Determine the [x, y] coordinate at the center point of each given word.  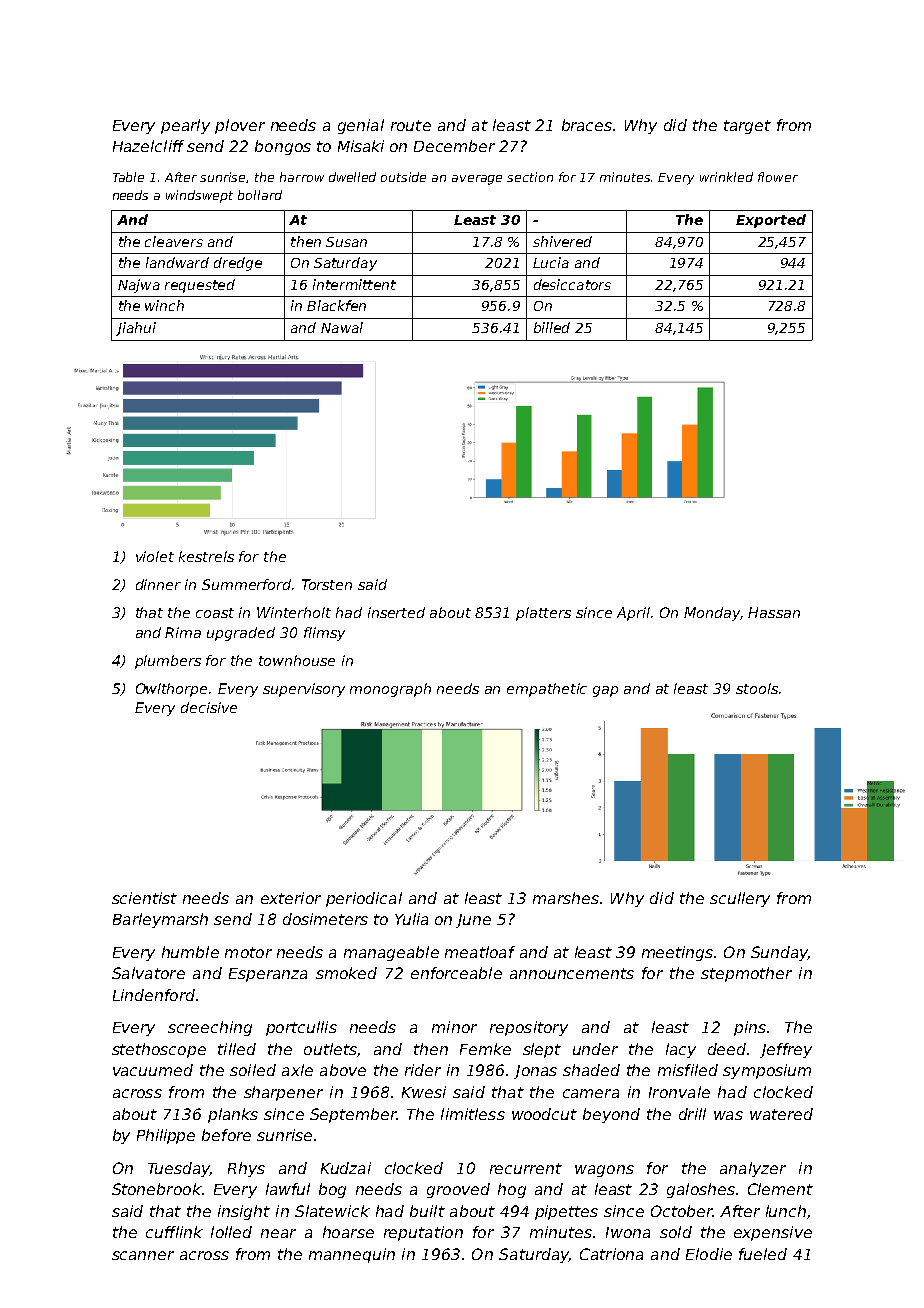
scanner [143, 1255]
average [477, 180]
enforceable [456, 973]
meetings [677, 953]
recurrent [526, 1168]
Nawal [342, 327]
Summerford [246, 584]
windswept [199, 196]
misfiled [688, 1070]
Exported [771, 221]
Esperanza [268, 975]
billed [552, 327]
